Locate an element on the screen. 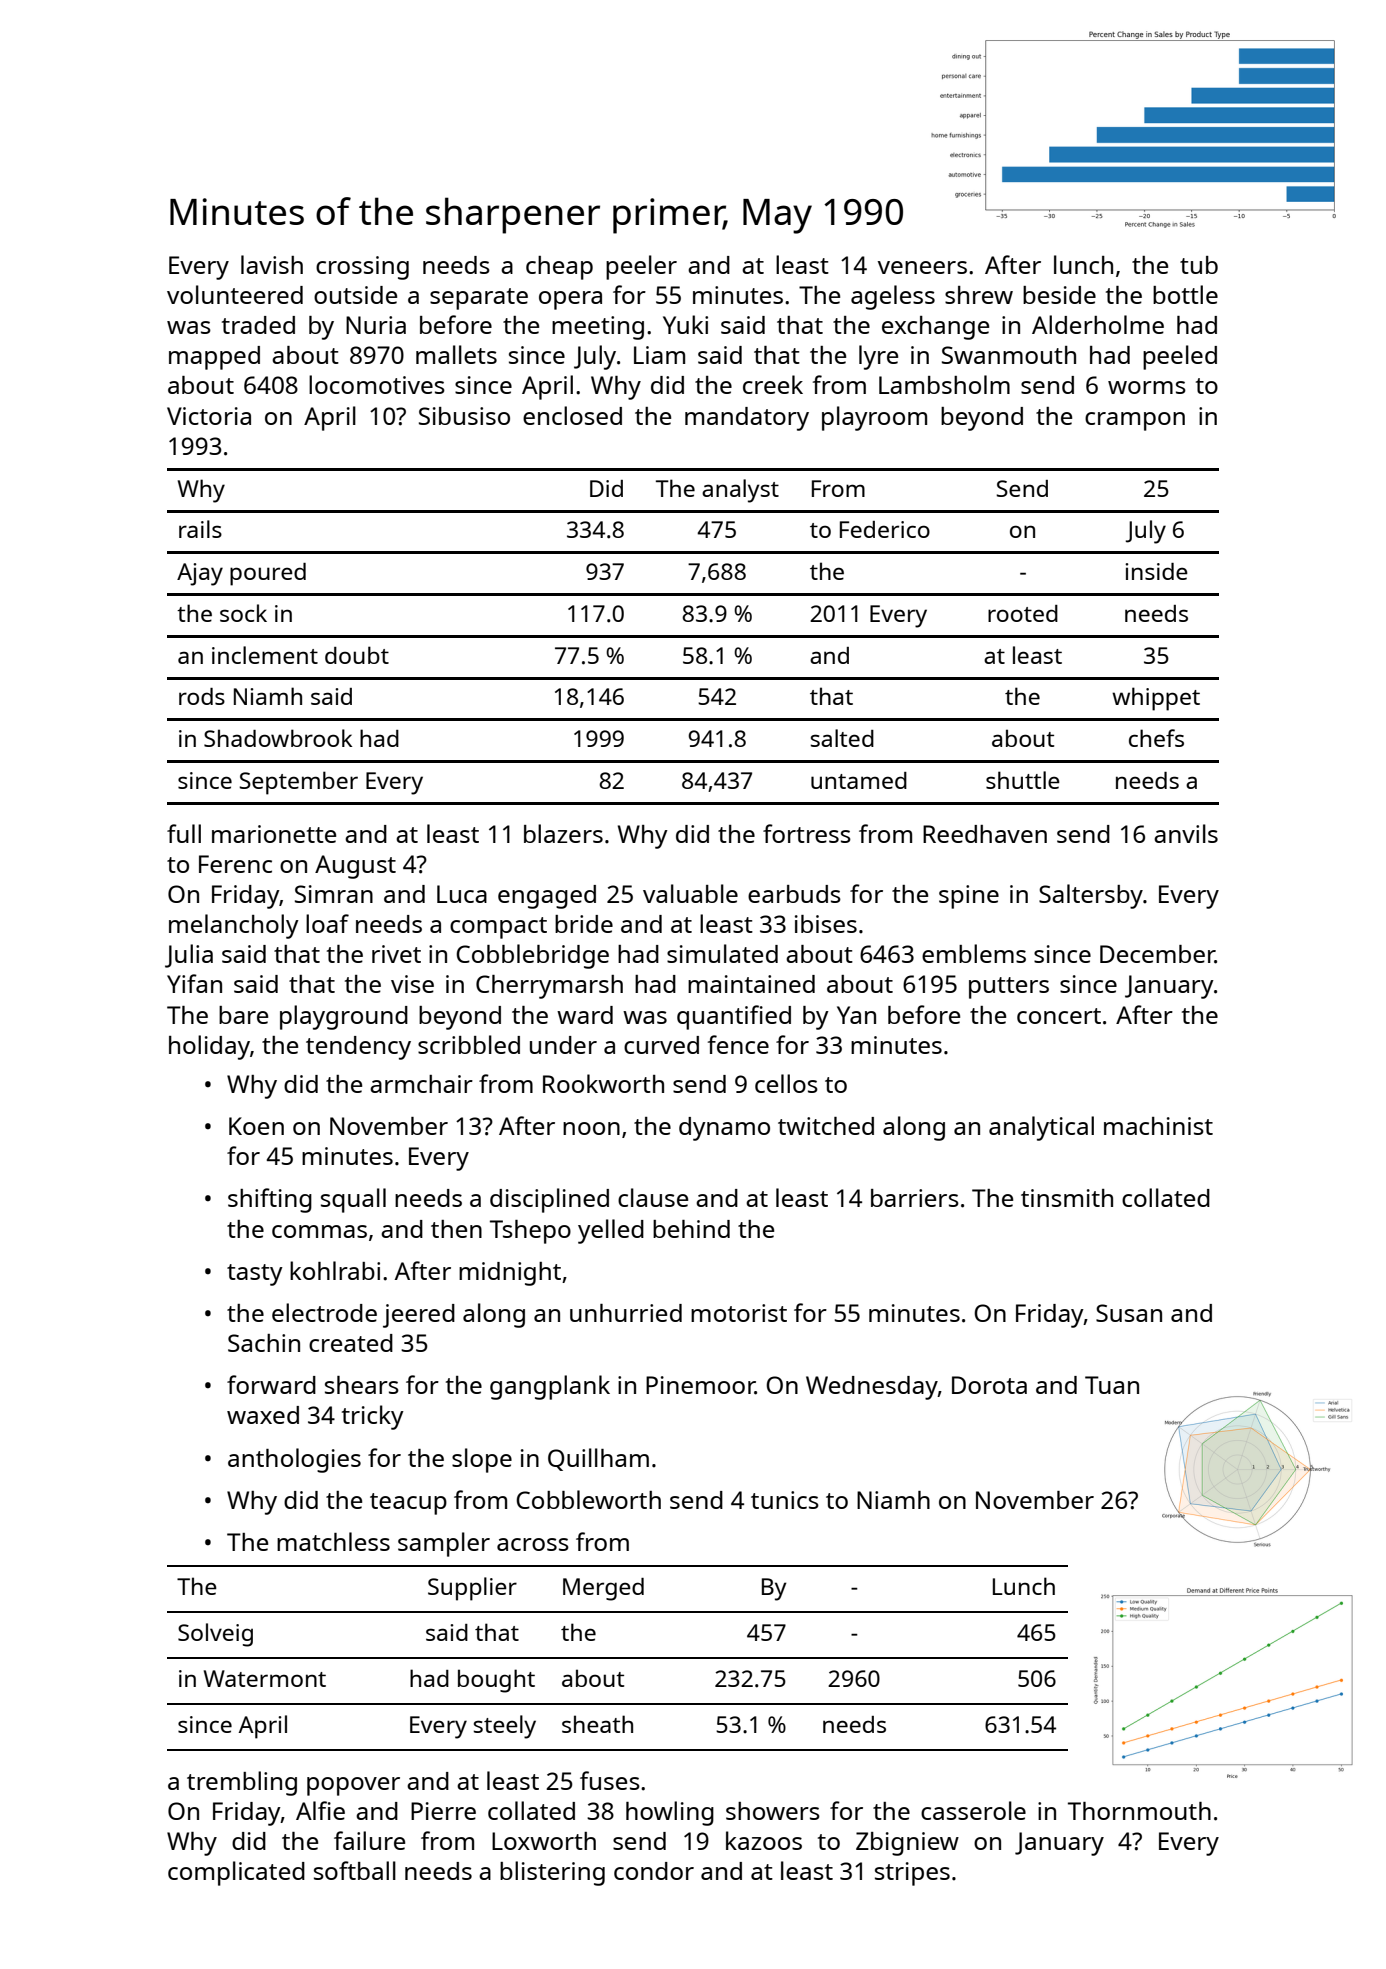 The image size is (1386, 1969). salted is located at coordinates (842, 738).
